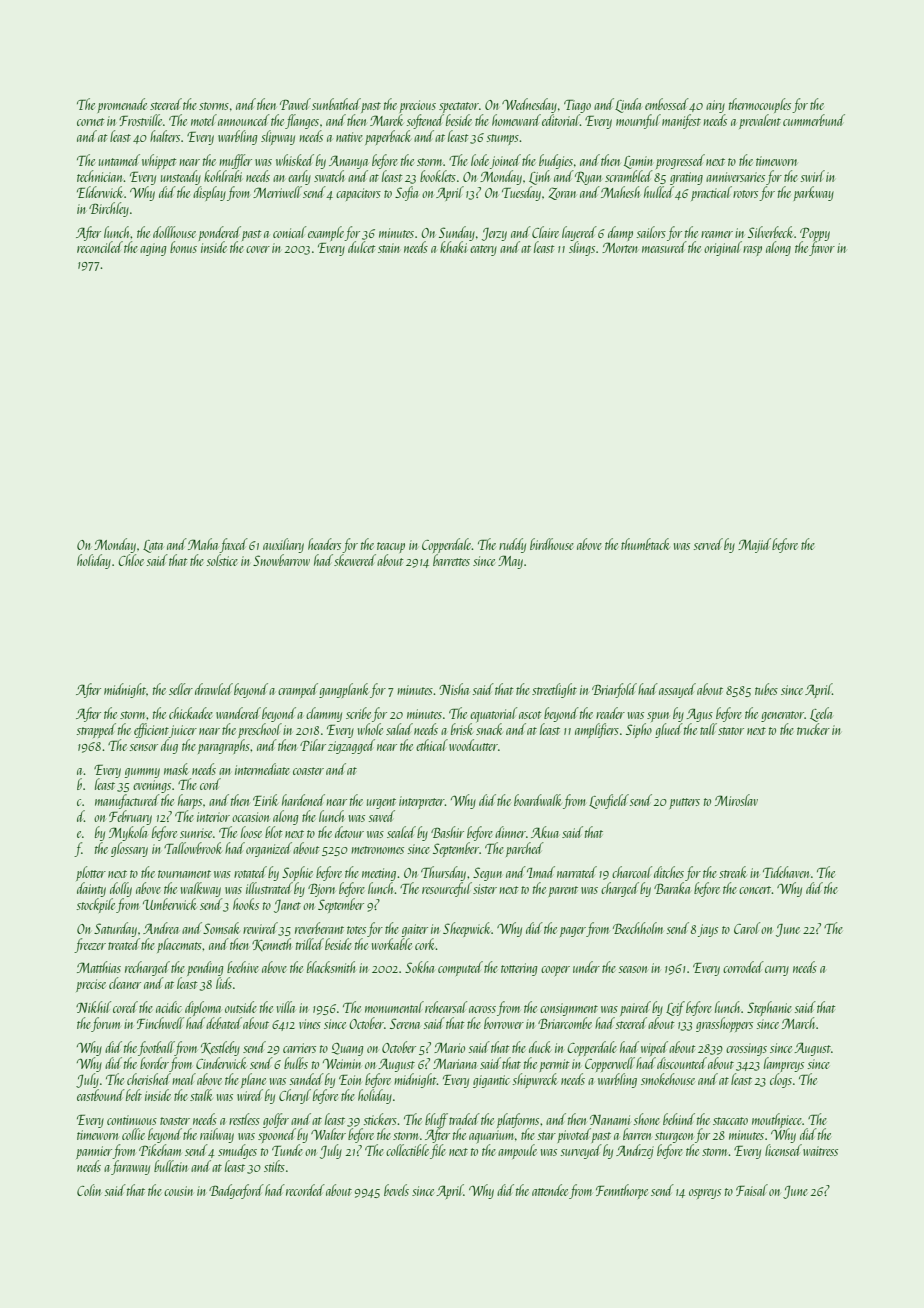 The height and width of the screenshot is (1308, 924). I want to click on monumental, so click(394, 1007).
